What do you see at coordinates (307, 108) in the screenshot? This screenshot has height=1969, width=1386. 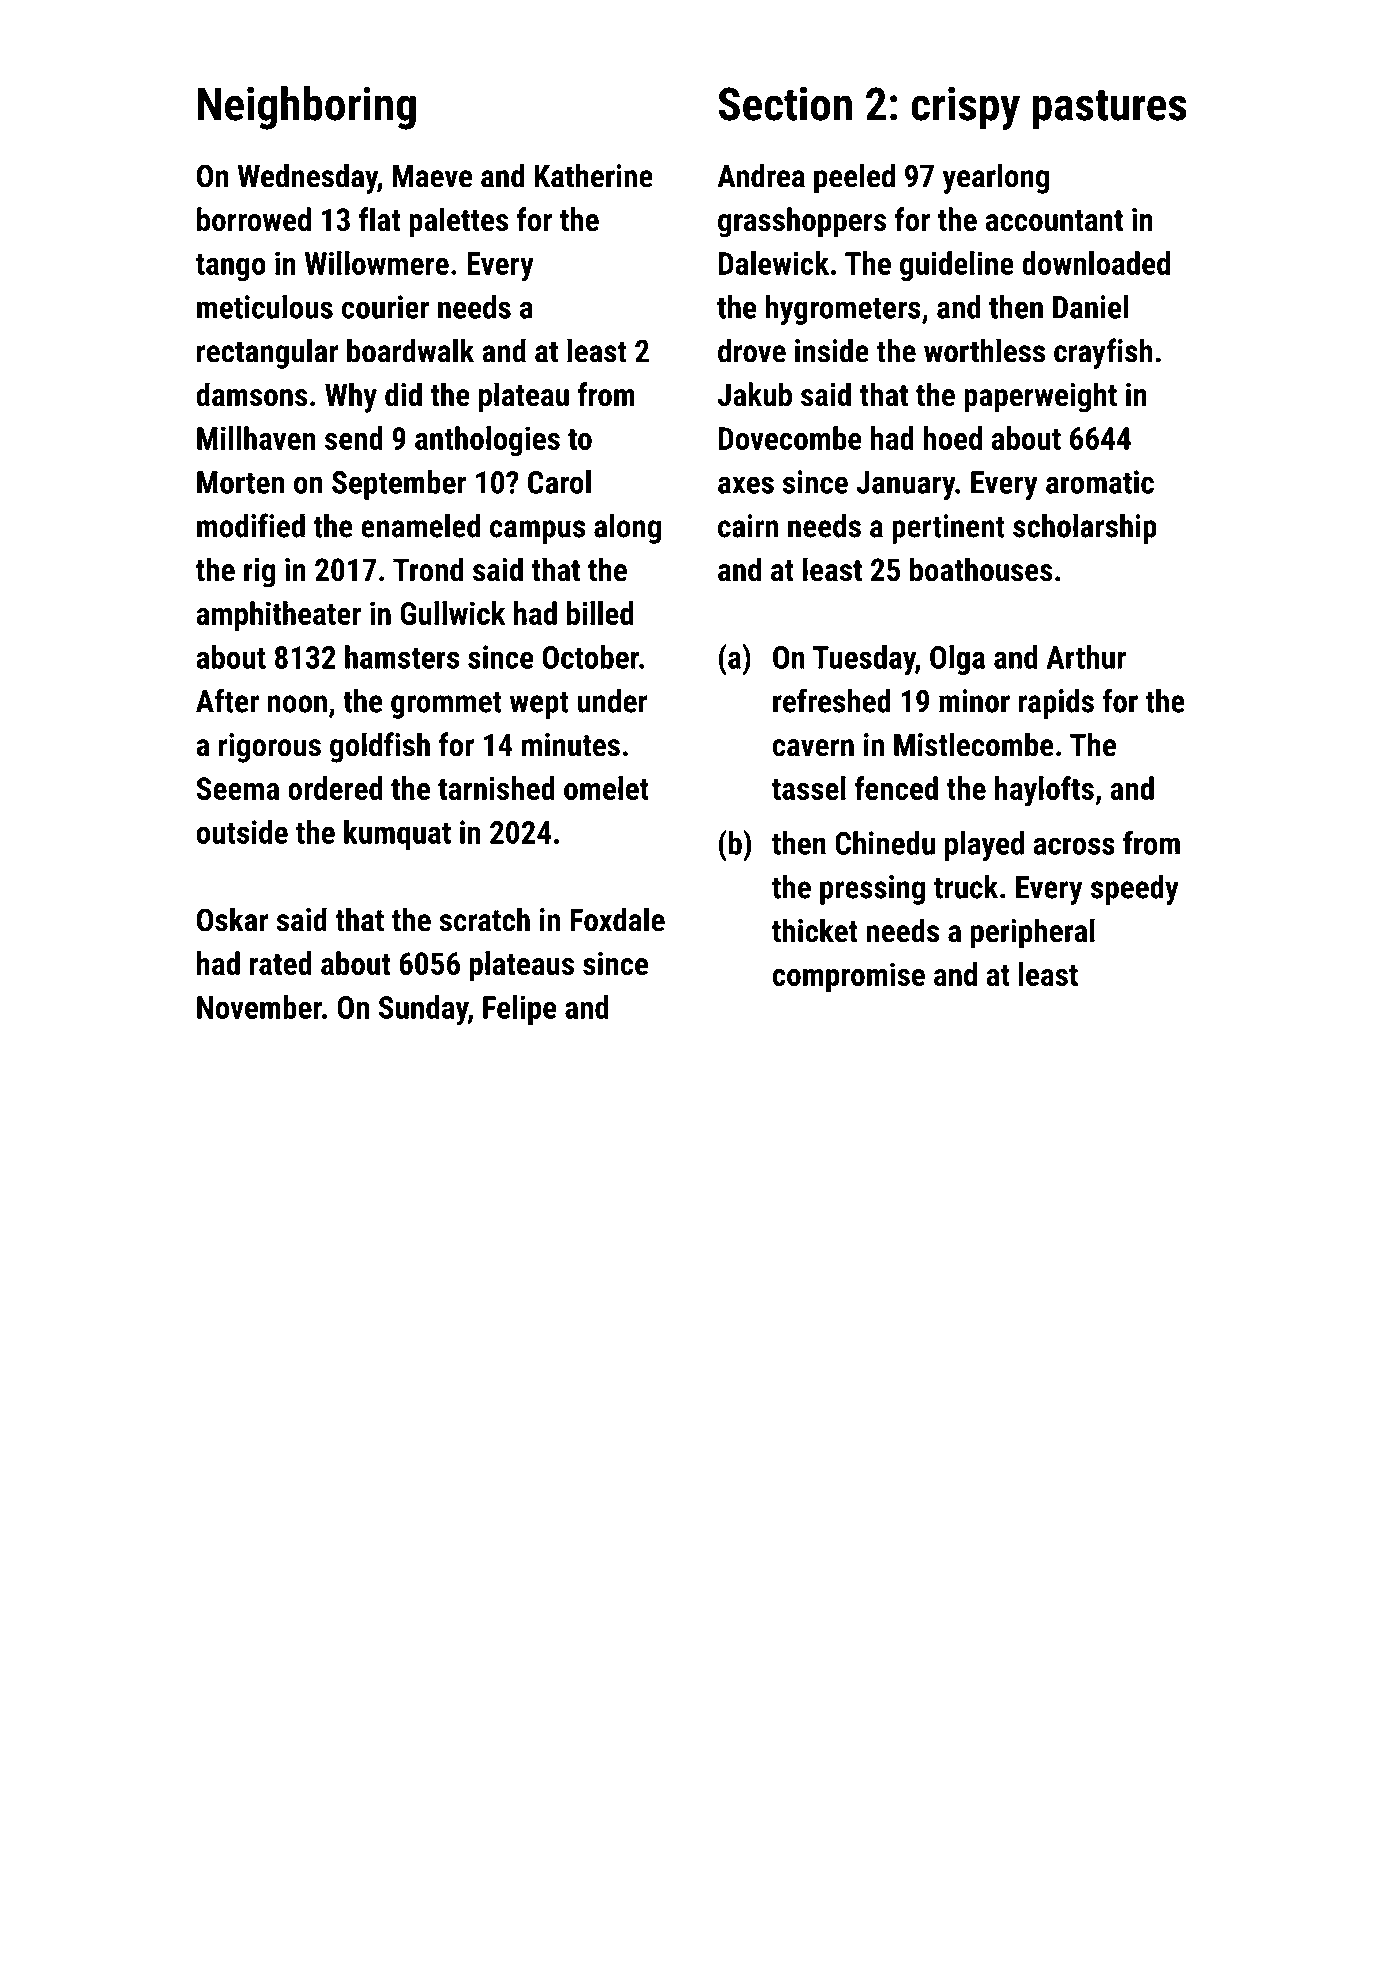 I see `Neighboring` at bounding box center [307, 108].
